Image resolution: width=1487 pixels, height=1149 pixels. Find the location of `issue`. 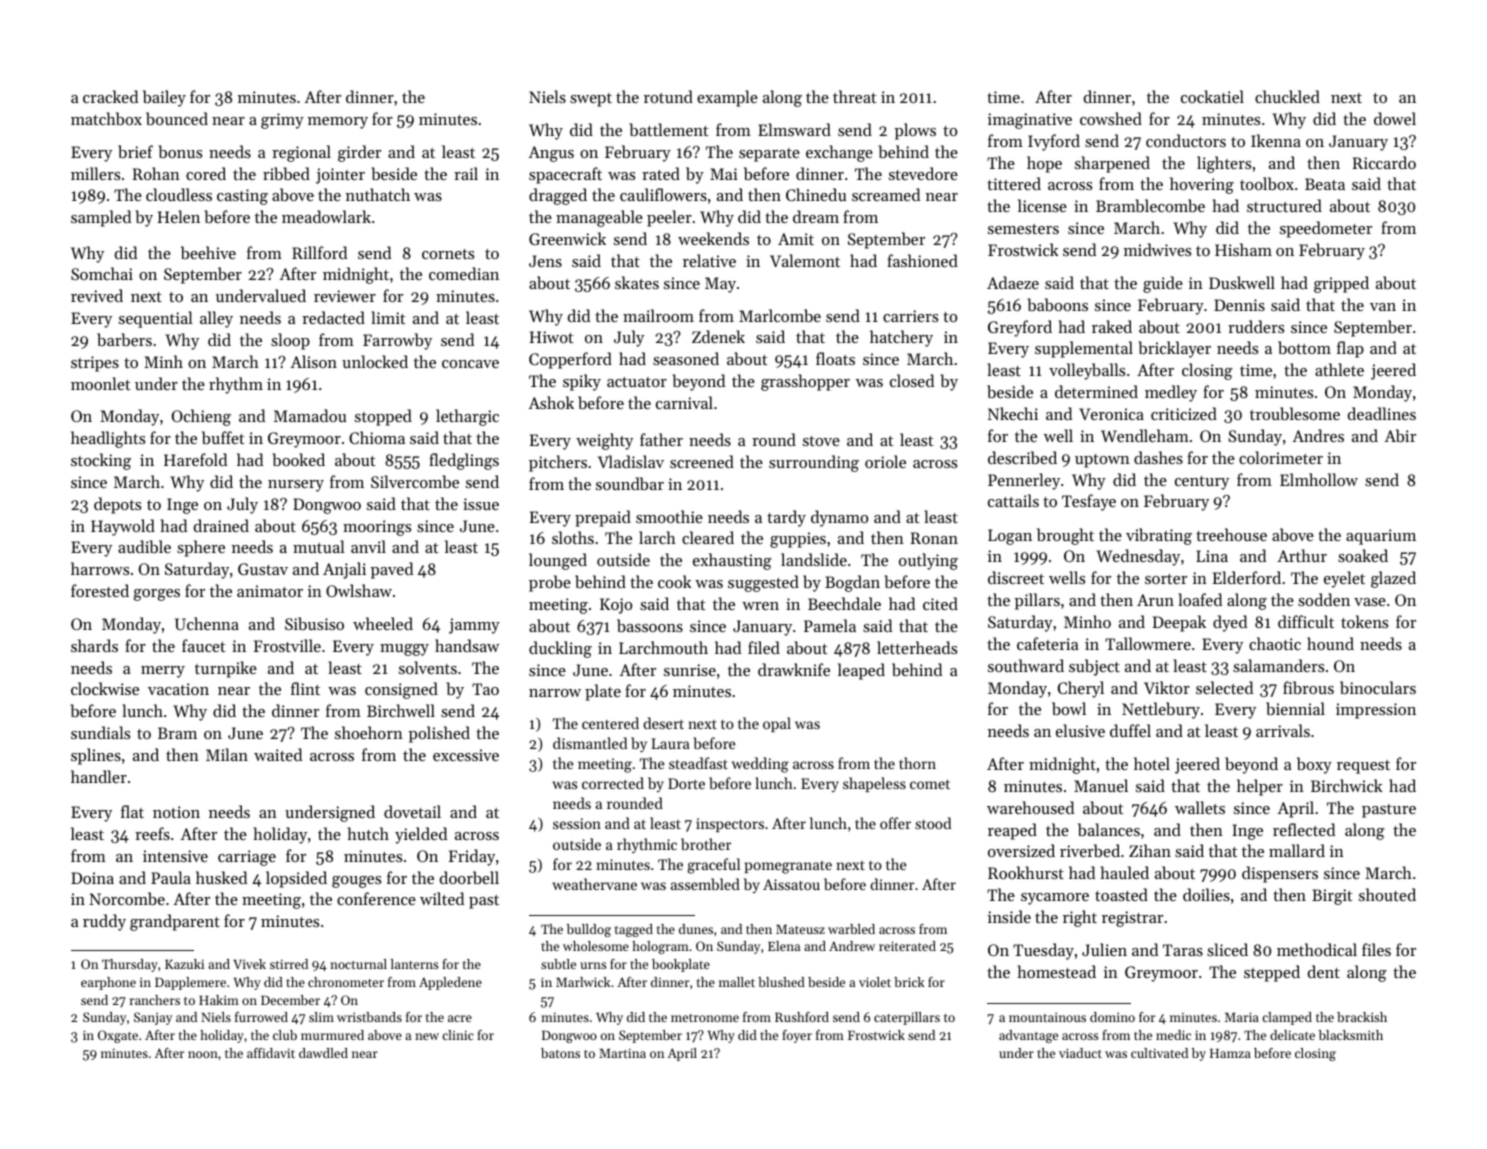

issue is located at coordinates (481, 504).
